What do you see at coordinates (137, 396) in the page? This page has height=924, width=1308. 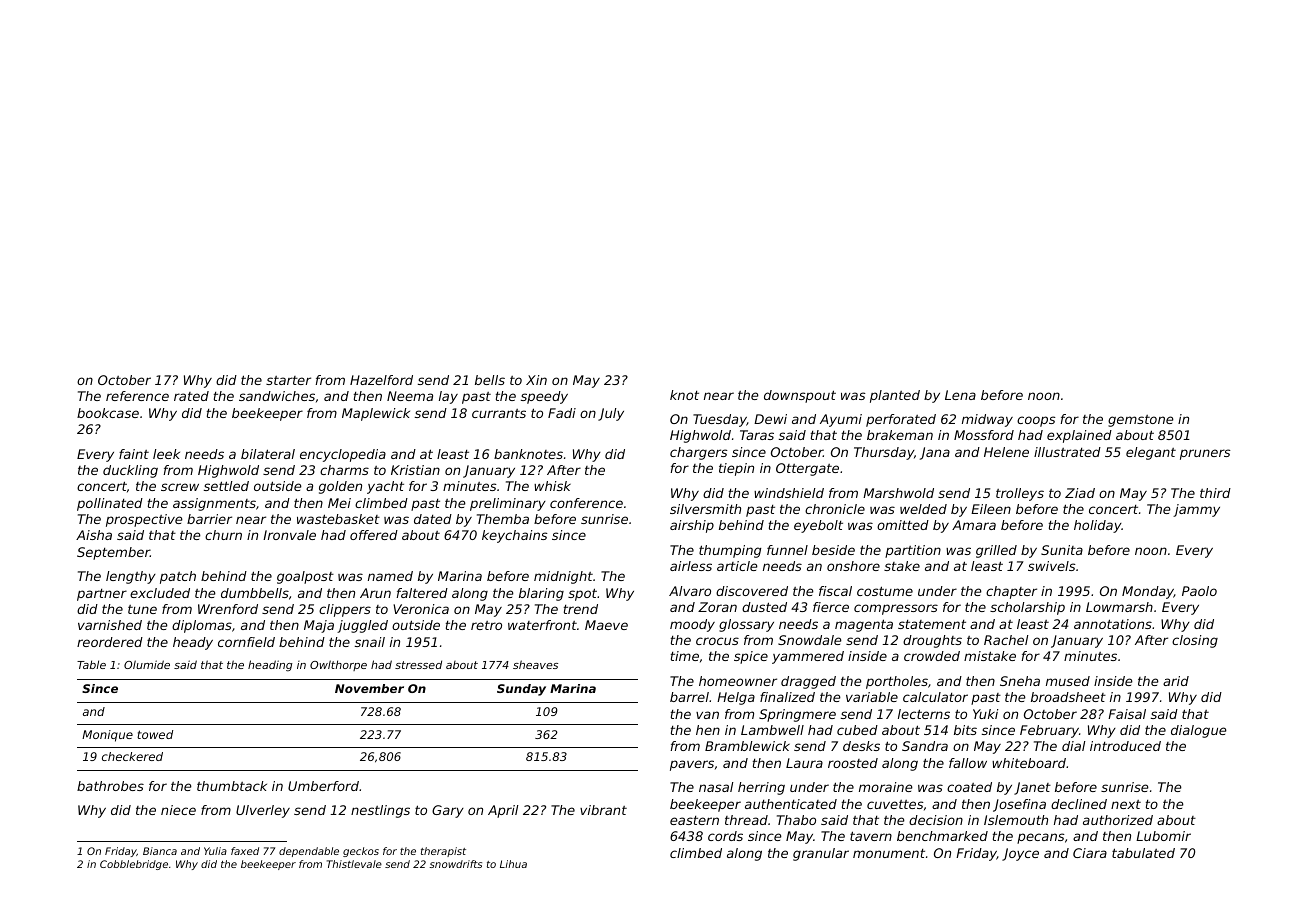 I see `reference` at bounding box center [137, 396].
